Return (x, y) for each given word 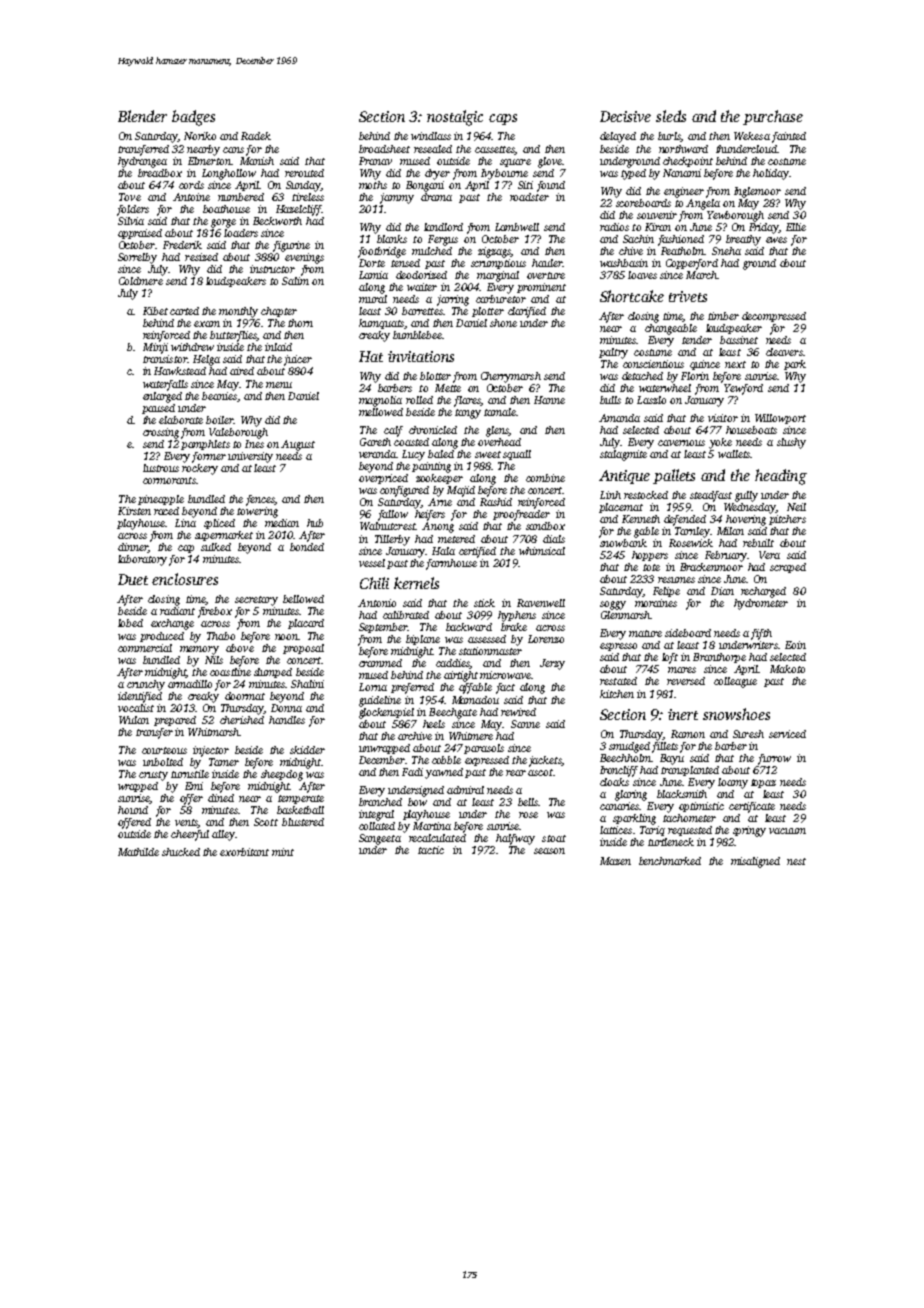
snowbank (623, 543)
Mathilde (138, 852)
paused (158, 409)
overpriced (383, 479)
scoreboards (643, 203)
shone (503, 323)
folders (133, 210)
